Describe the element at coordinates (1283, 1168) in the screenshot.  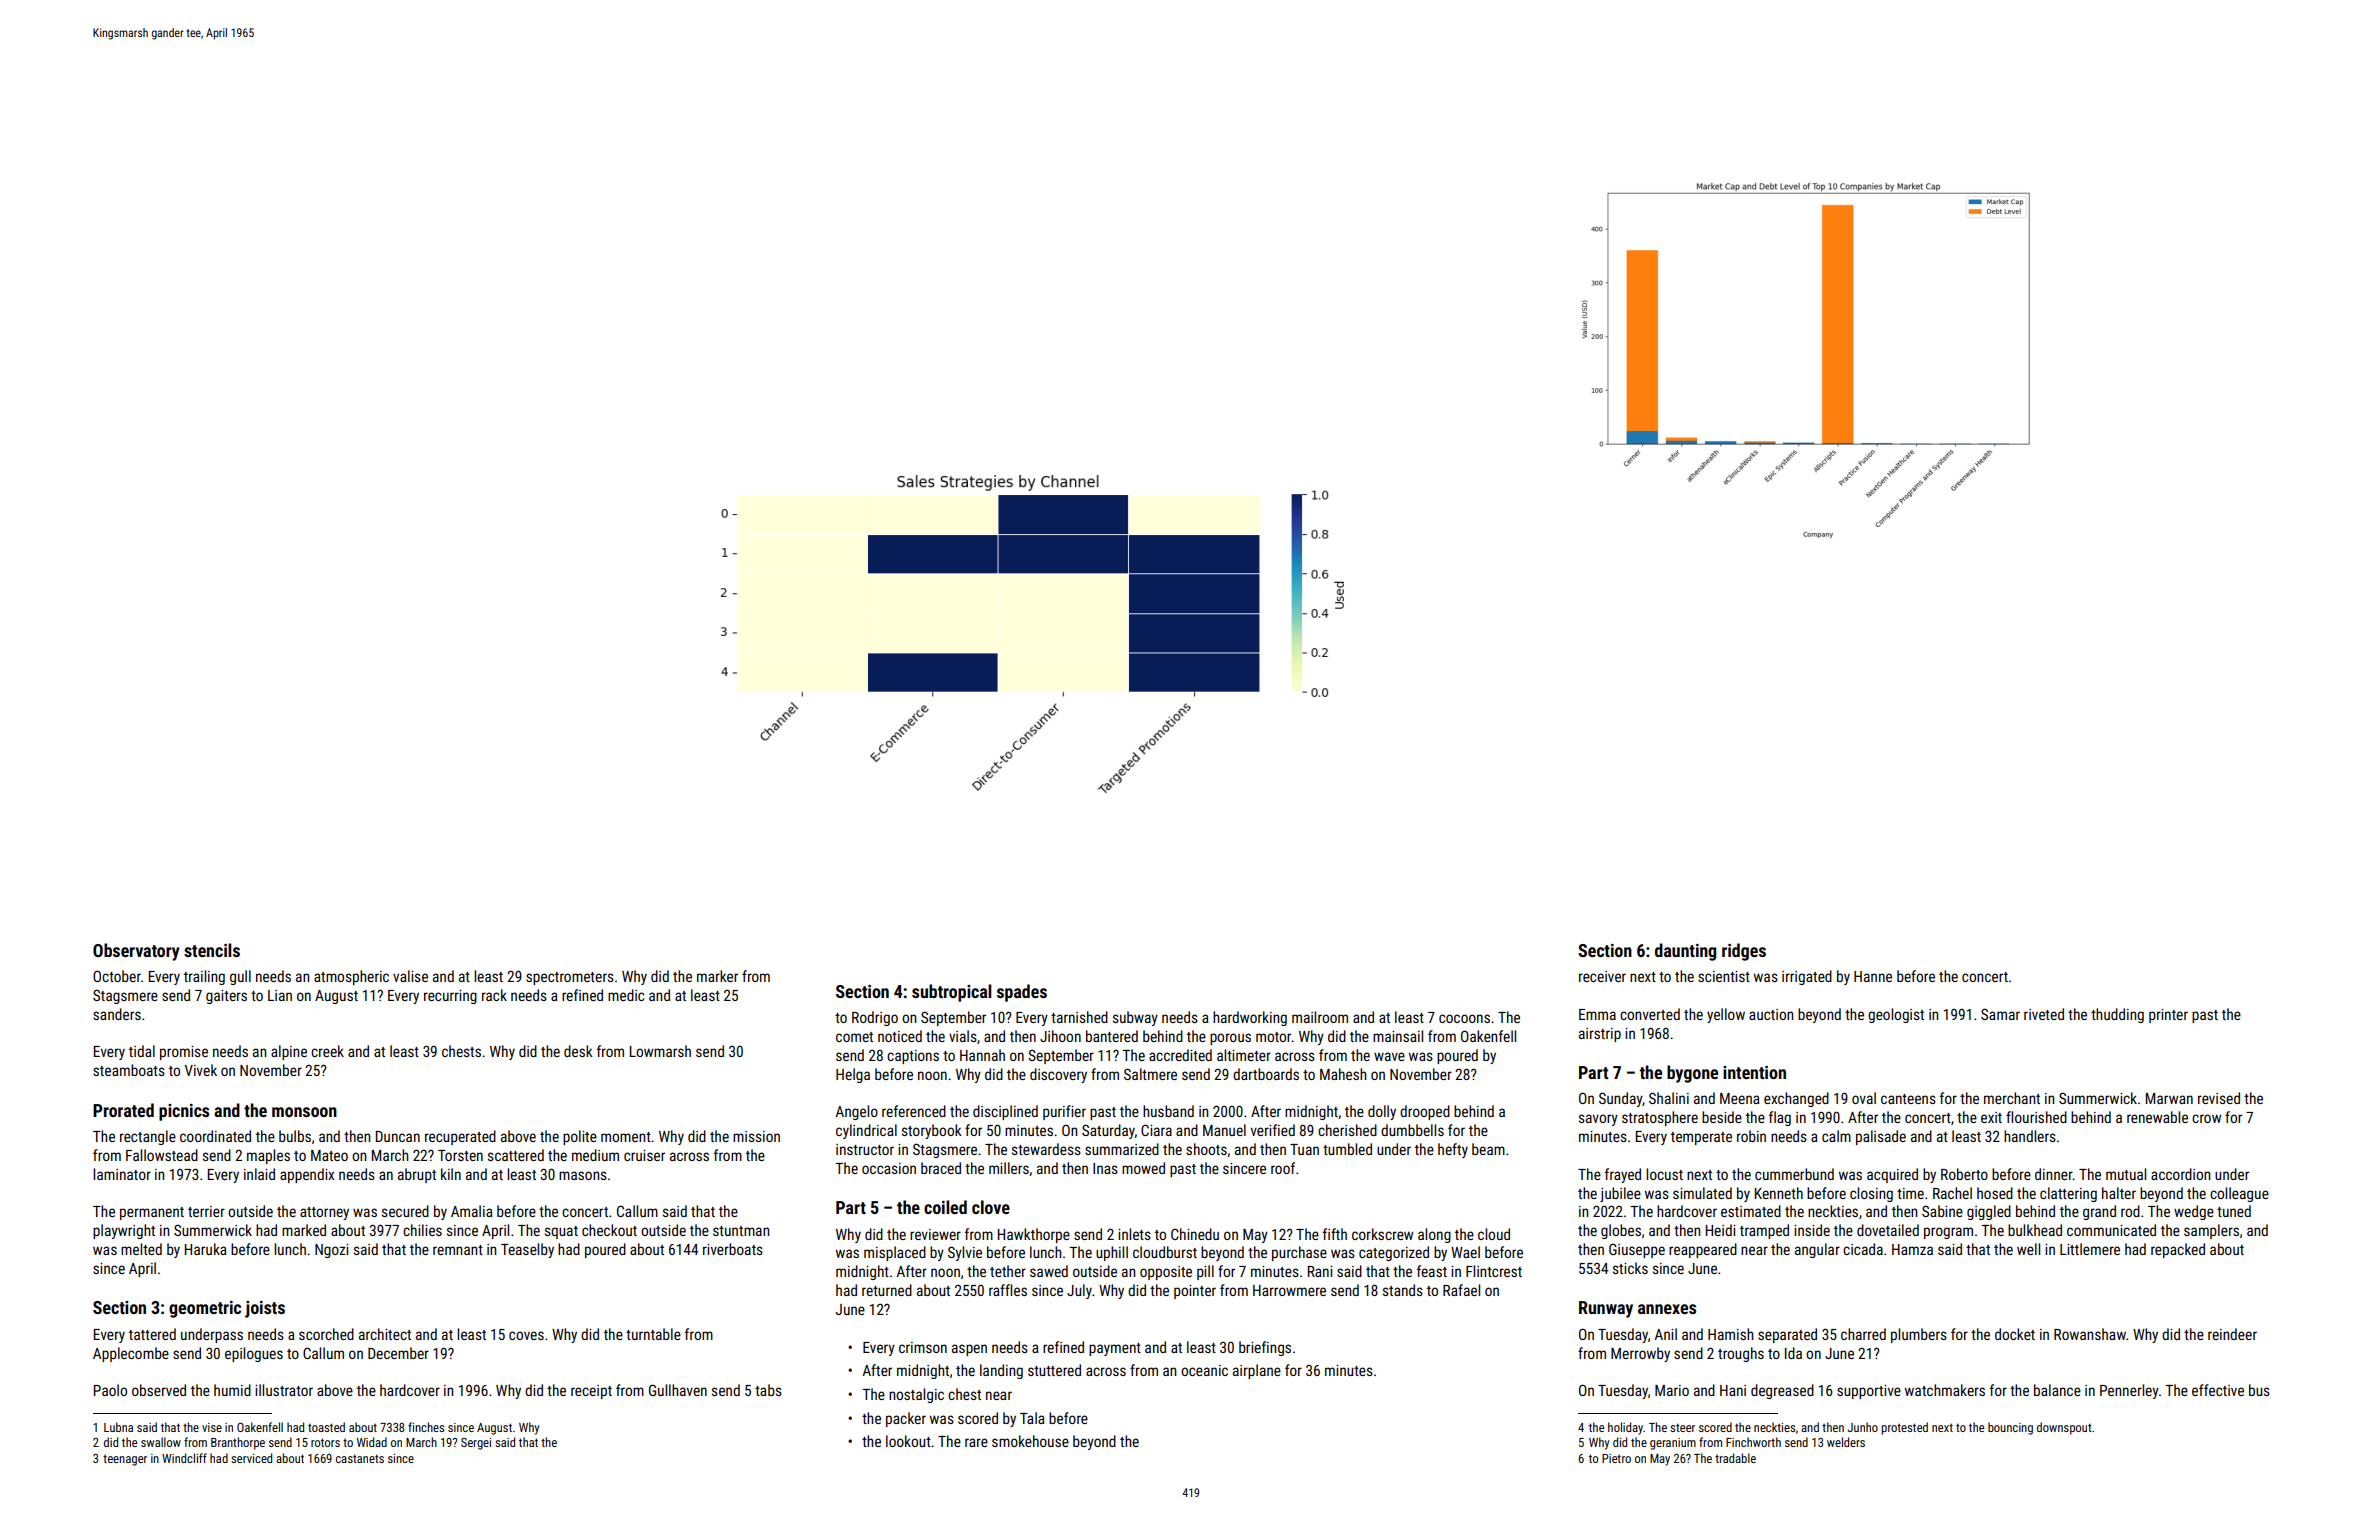
I see `roof` at that location.
